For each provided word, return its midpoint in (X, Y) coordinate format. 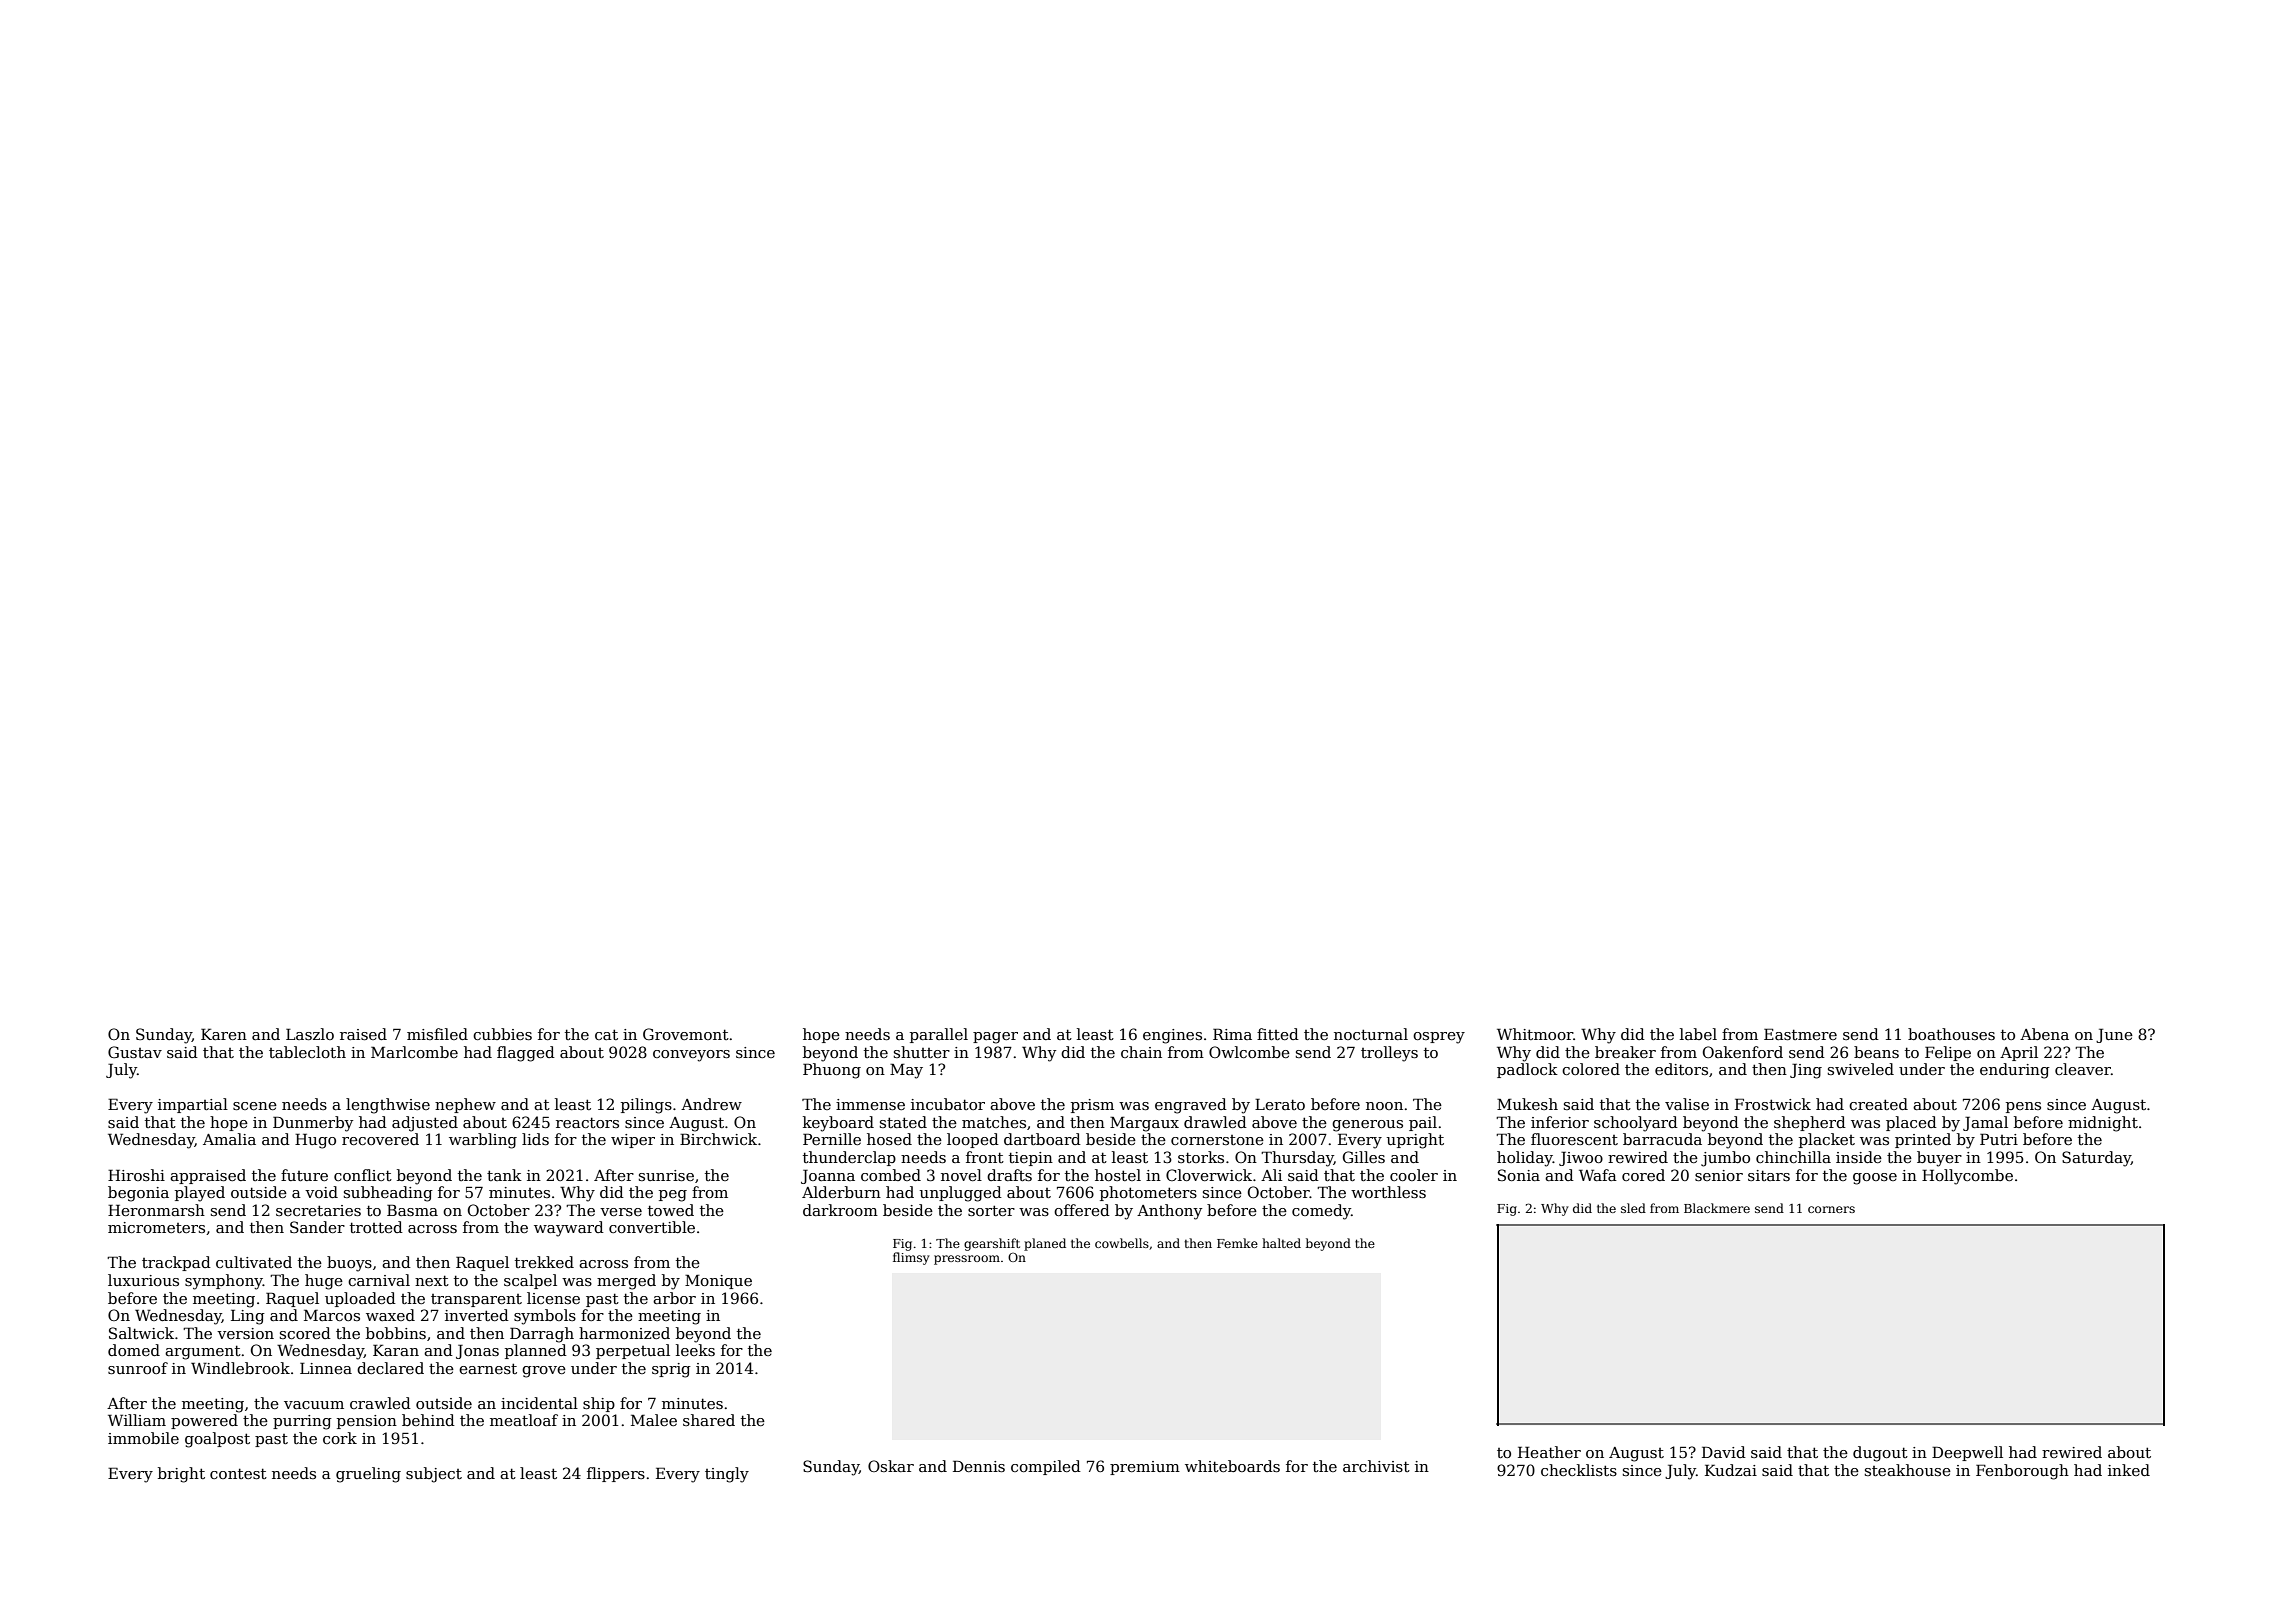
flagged (526, 1054)
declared (390, 1368)
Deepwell (1967, 1453)
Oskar (891, 1466)
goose (1875, 1179)
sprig (671, 1370)
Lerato (1280, 1104)
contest (238, 1473)
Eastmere (1800, 1034)
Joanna (828, 1176)
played (200, 1194)
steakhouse (1908, 1470)
